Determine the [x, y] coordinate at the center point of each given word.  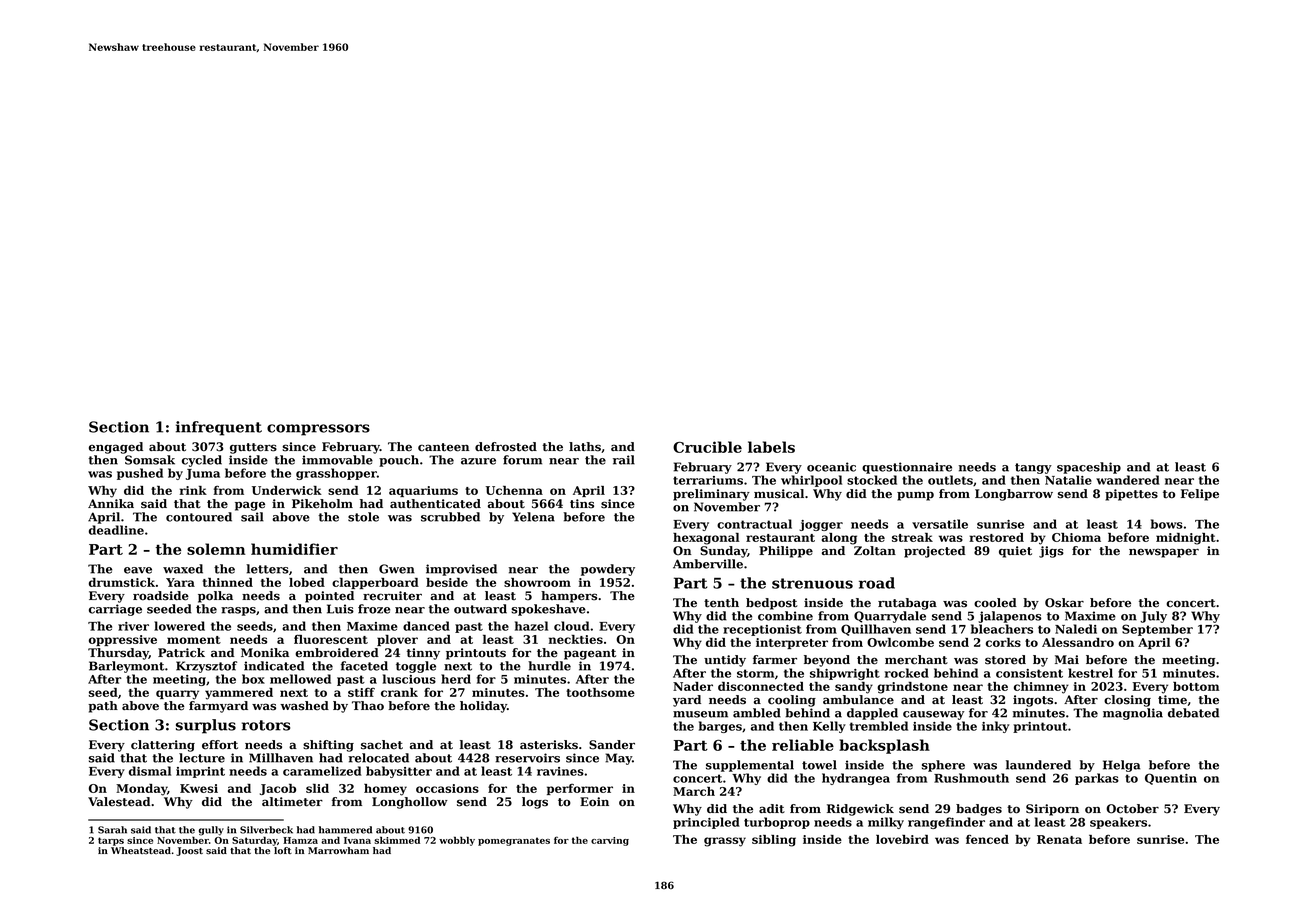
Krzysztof [206, 667]
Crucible [707, 447]
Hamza [300, 840]
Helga [1121, 766]
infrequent [219, 428]
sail [252, 517]
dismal [150, 771]
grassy [725, 842]
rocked [907, 673]
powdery [608, 570]
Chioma [1076, 537]
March [694, 791]
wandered [1128, 480]
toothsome [600, 692]
